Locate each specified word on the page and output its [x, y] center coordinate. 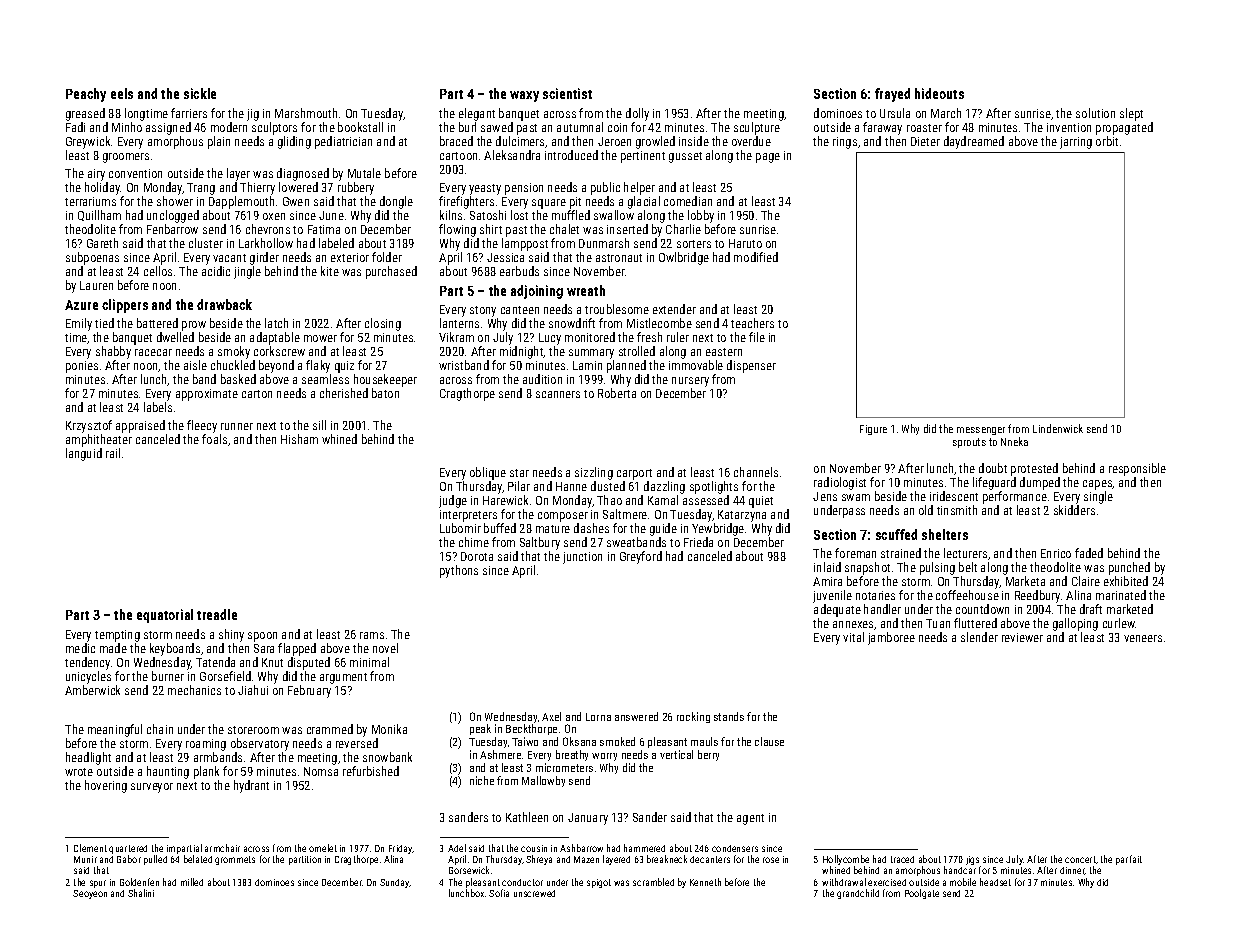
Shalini [141, 893]
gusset [685, 157]
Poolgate [922, 894]
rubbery [356, 188]
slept [1131, 114]
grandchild [858, 894]
